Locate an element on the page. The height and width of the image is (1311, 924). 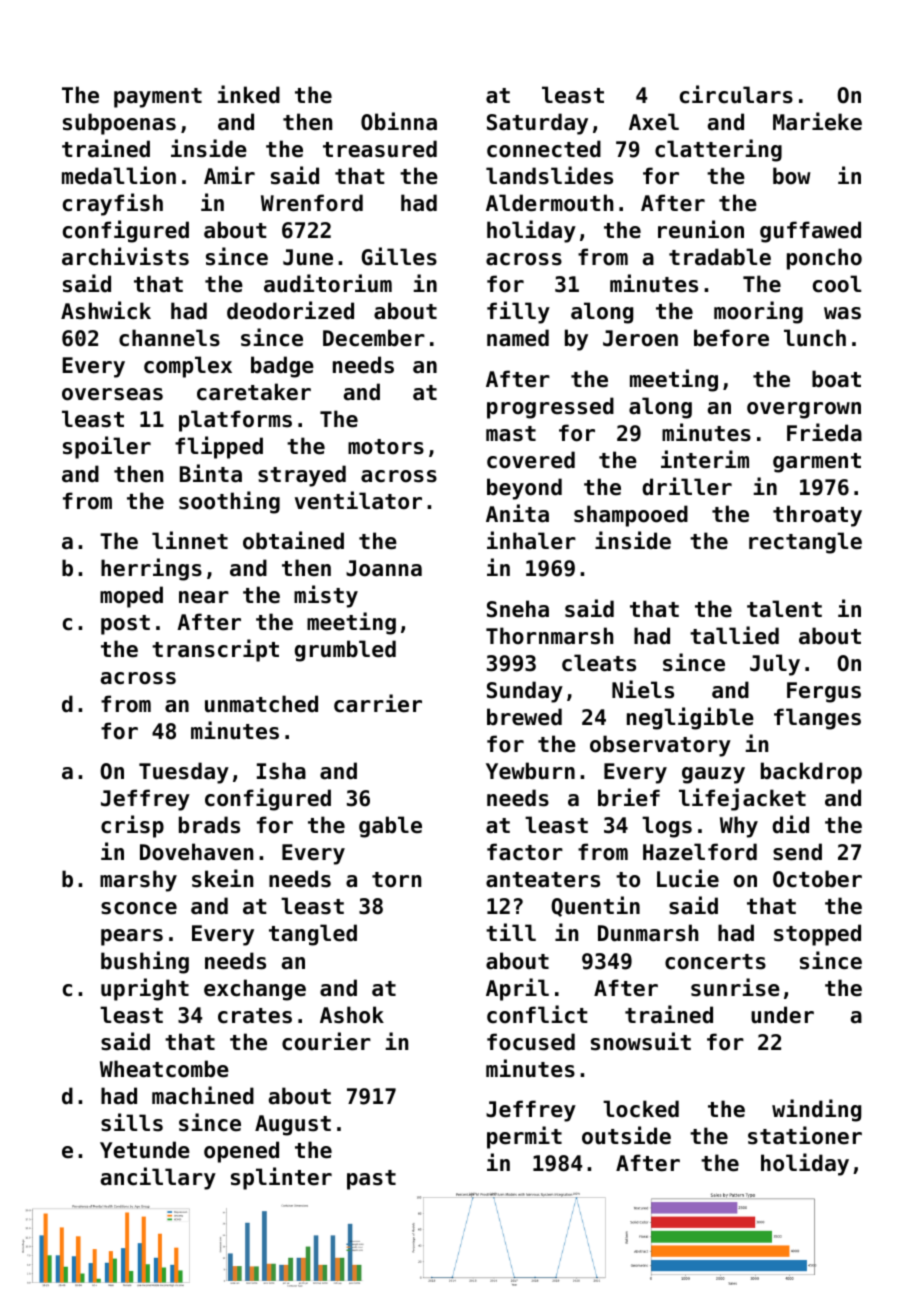
filly is located at coordinates (518, 312).
